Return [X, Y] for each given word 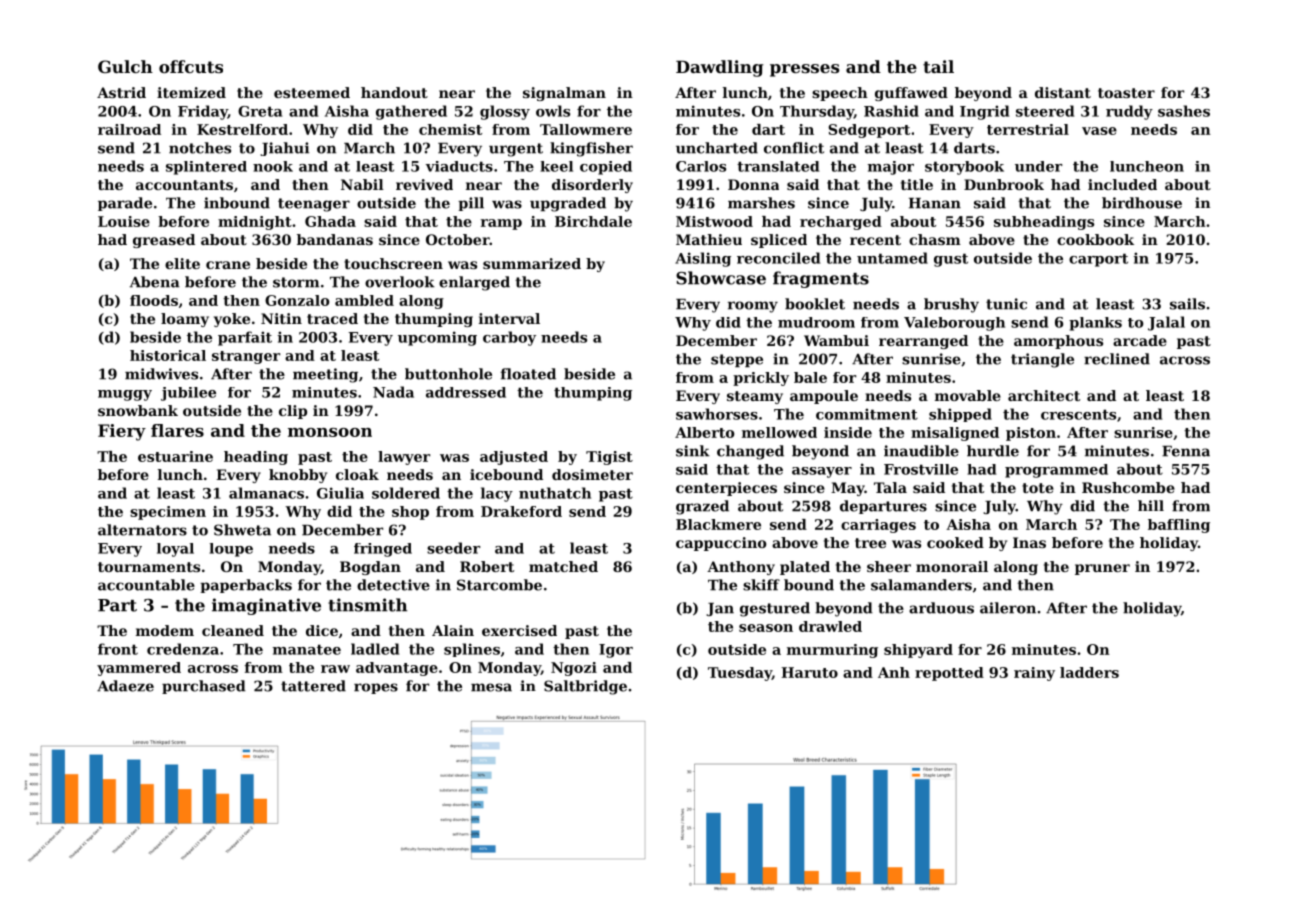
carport [1098, 260]
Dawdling [720, 68]
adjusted [514, 458]
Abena [155, 282]
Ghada [330, 221]
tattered [313, 686]
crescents [1078, 414]
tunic [1006, 304]
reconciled [778, 258]
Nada [393, 392]
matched [563, 566]
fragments [821, 279]
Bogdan [370, 568]
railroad [129, 129]
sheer [889, 566]
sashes [1184, 111]
